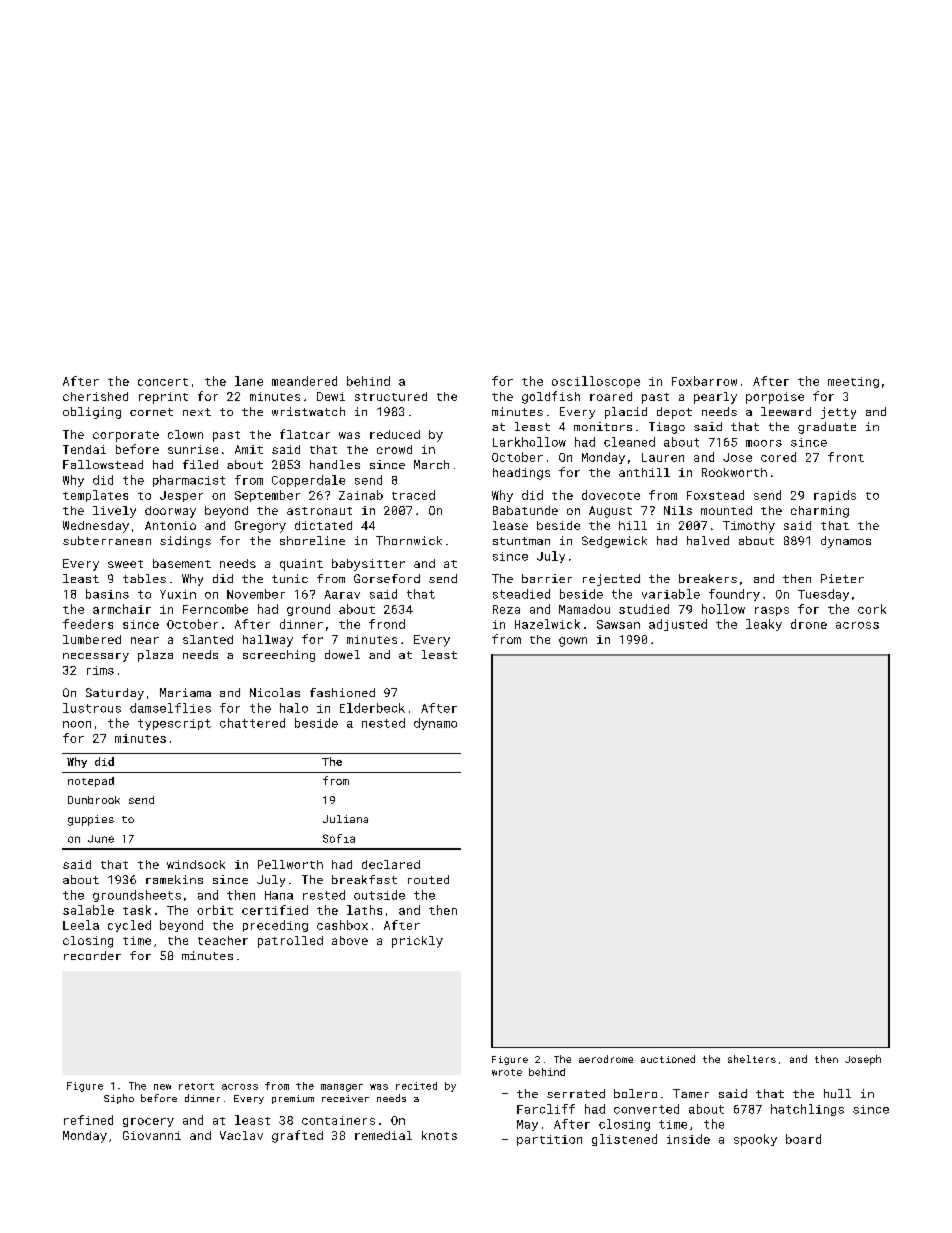 This screenshot has height=1233, width=952. I want to click on subterranean, so click(107, 540).
